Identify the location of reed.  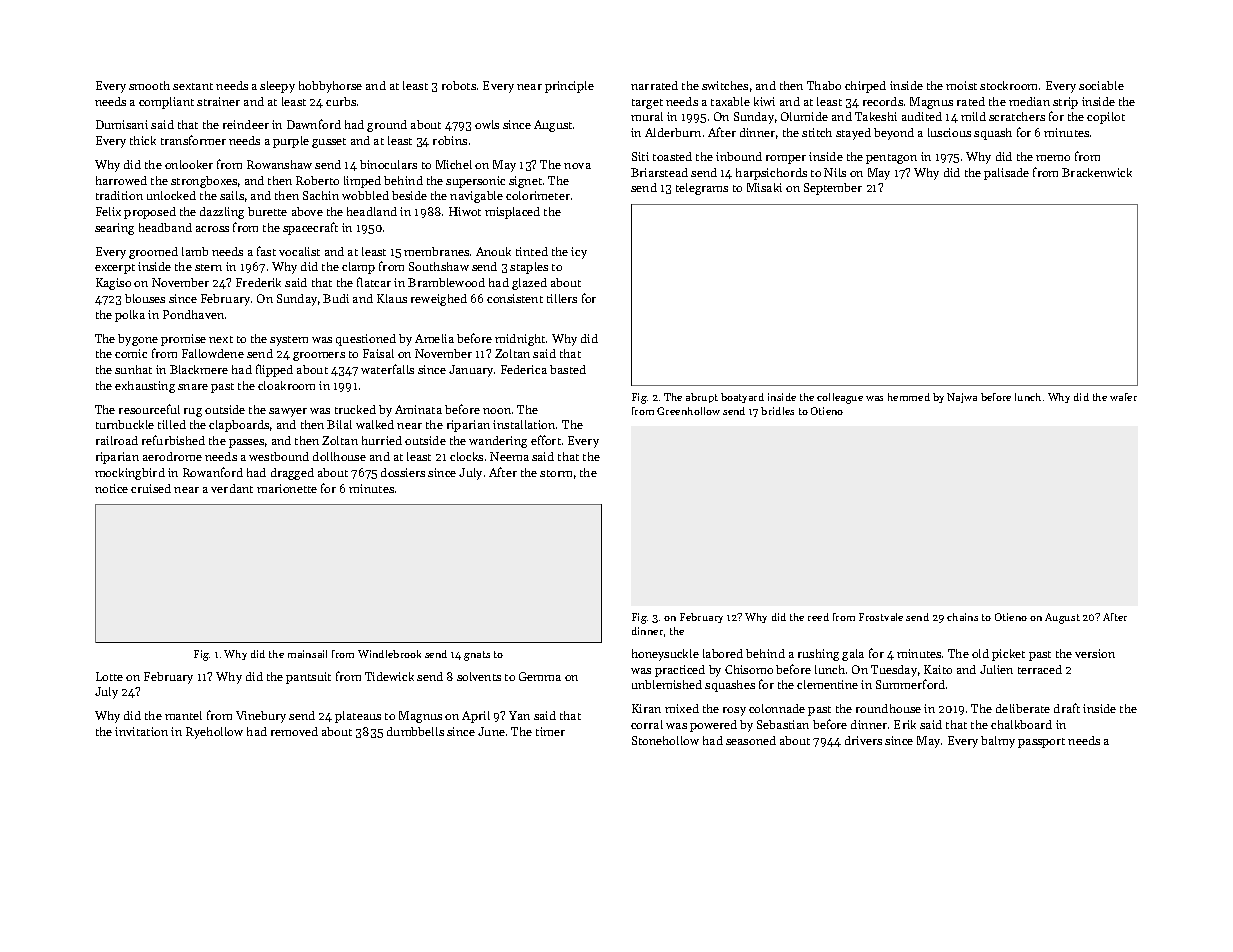
(818, 617).
